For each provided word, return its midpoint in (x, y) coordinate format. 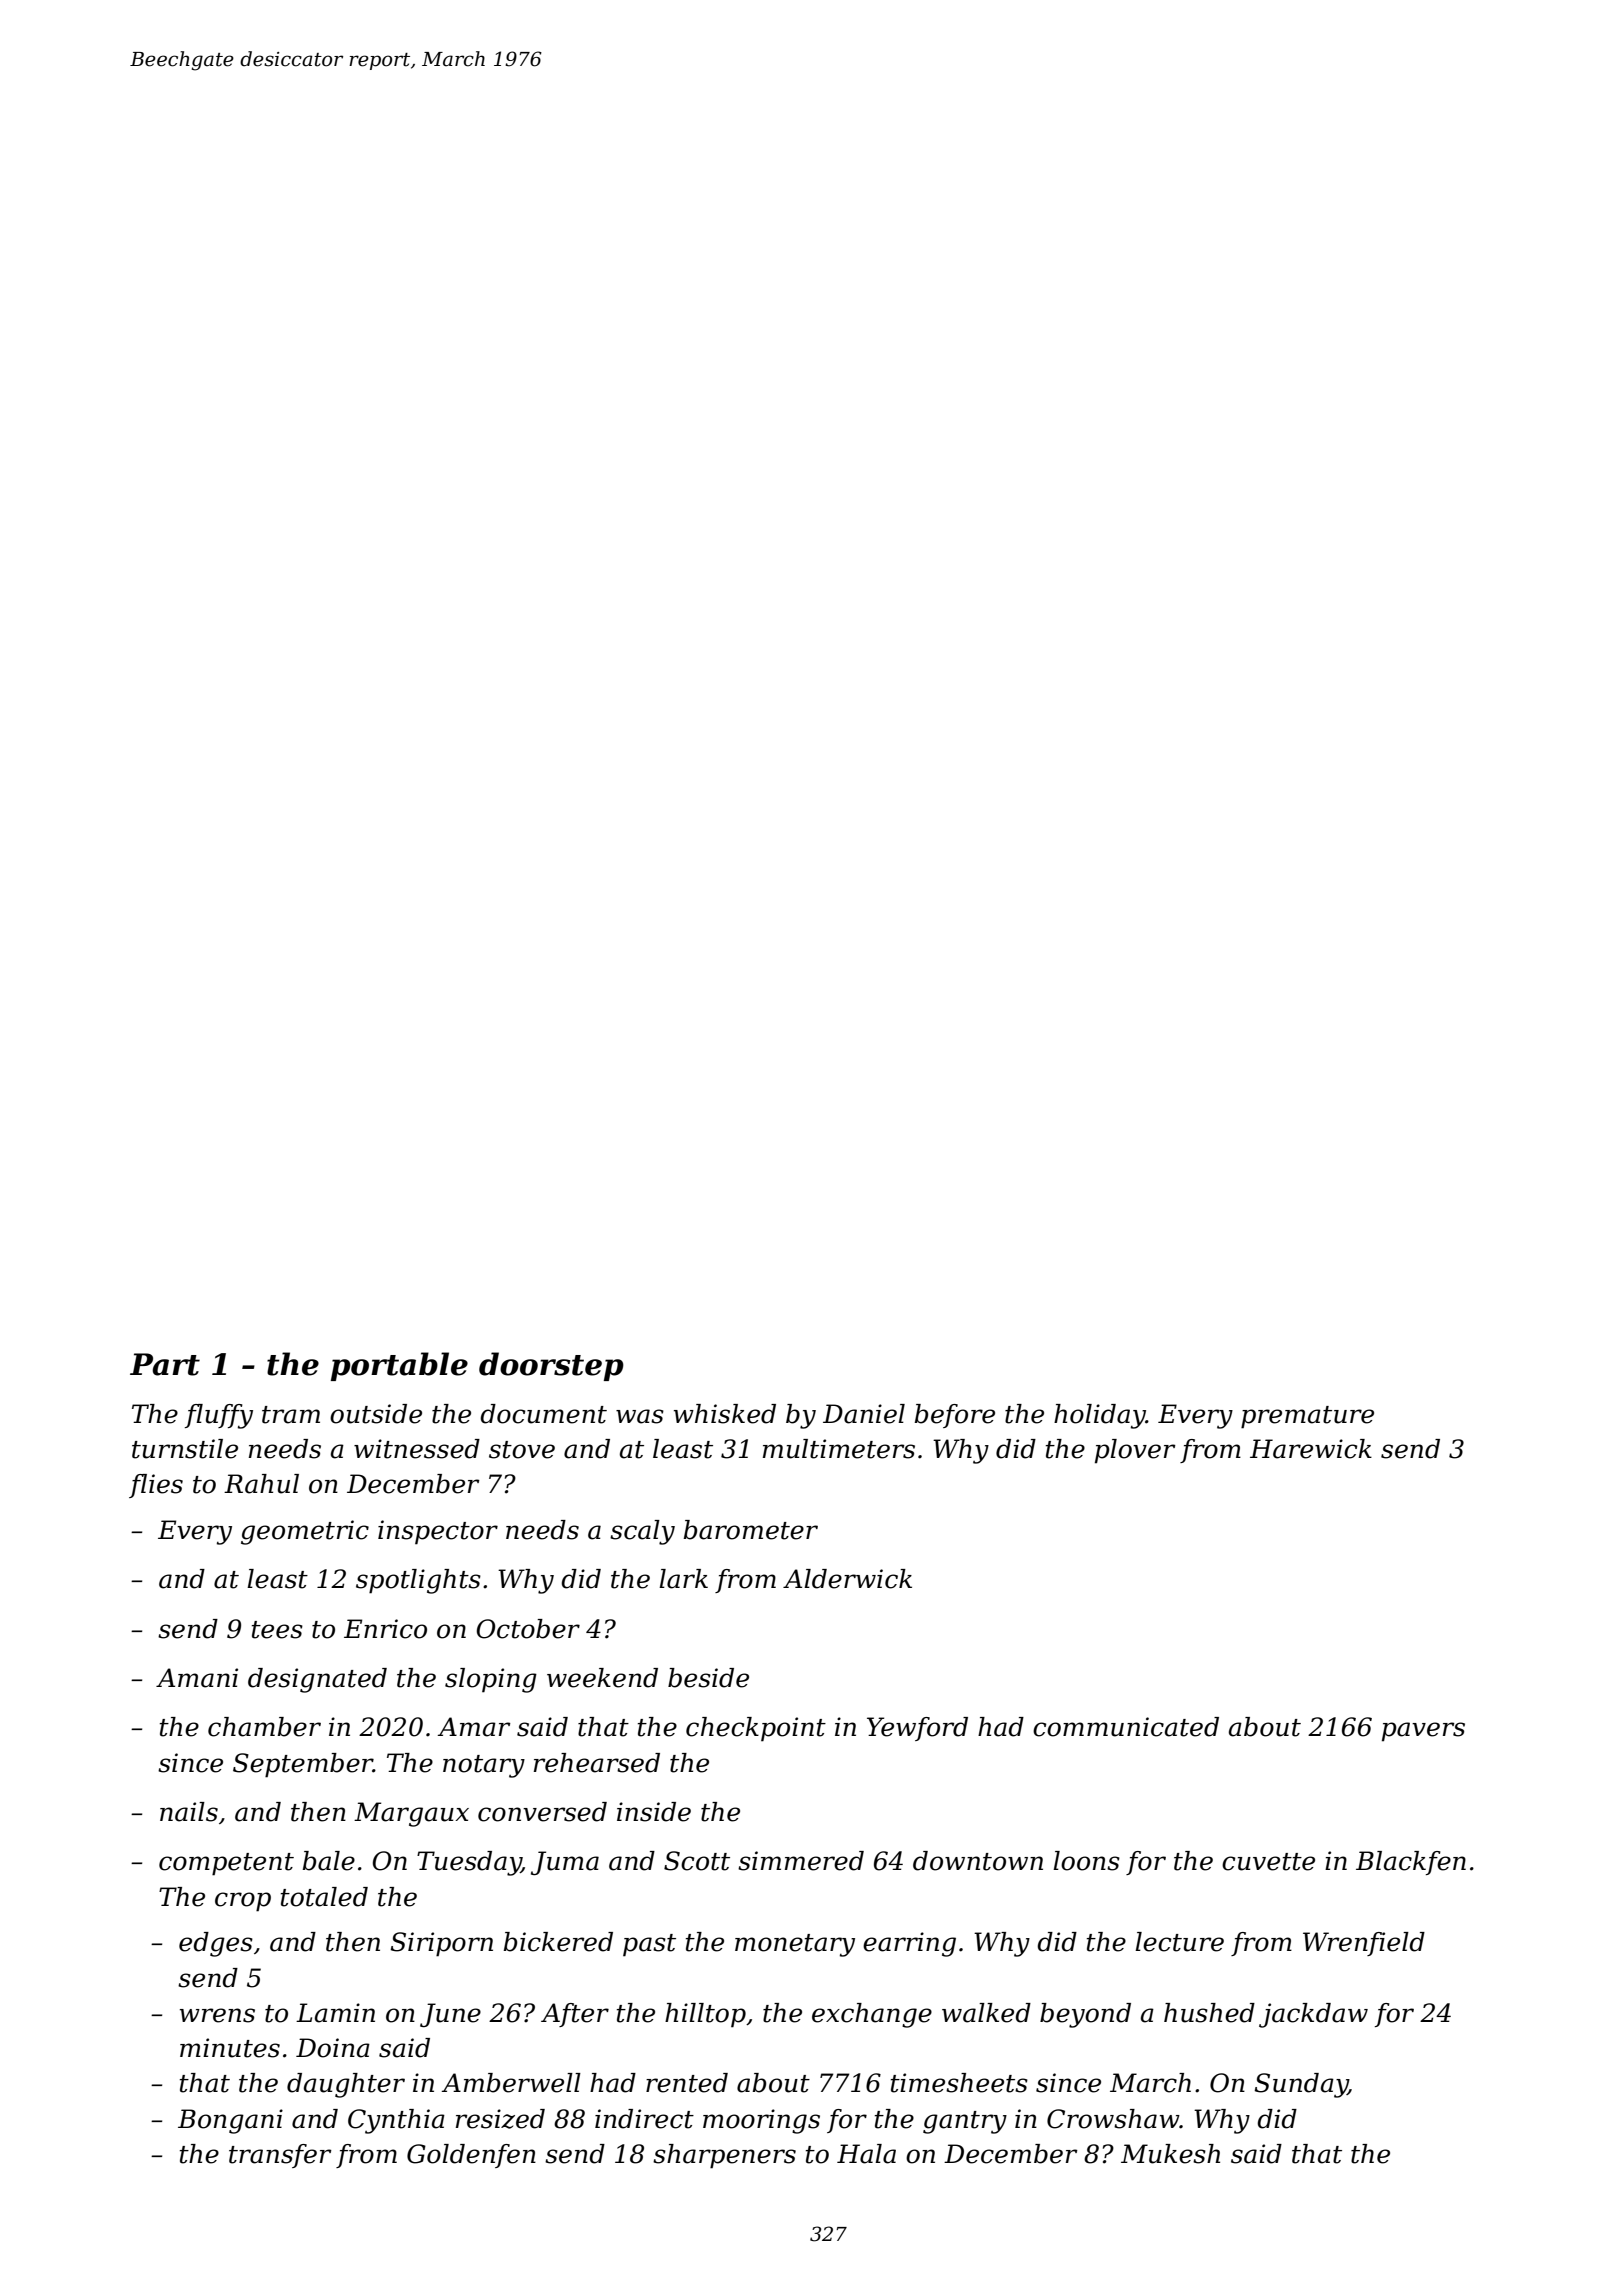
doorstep (551, 1366)
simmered (801, 1861)
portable (399, 1366)
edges (216, 1944)
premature (1307, 1417)
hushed (1209, 2013)
